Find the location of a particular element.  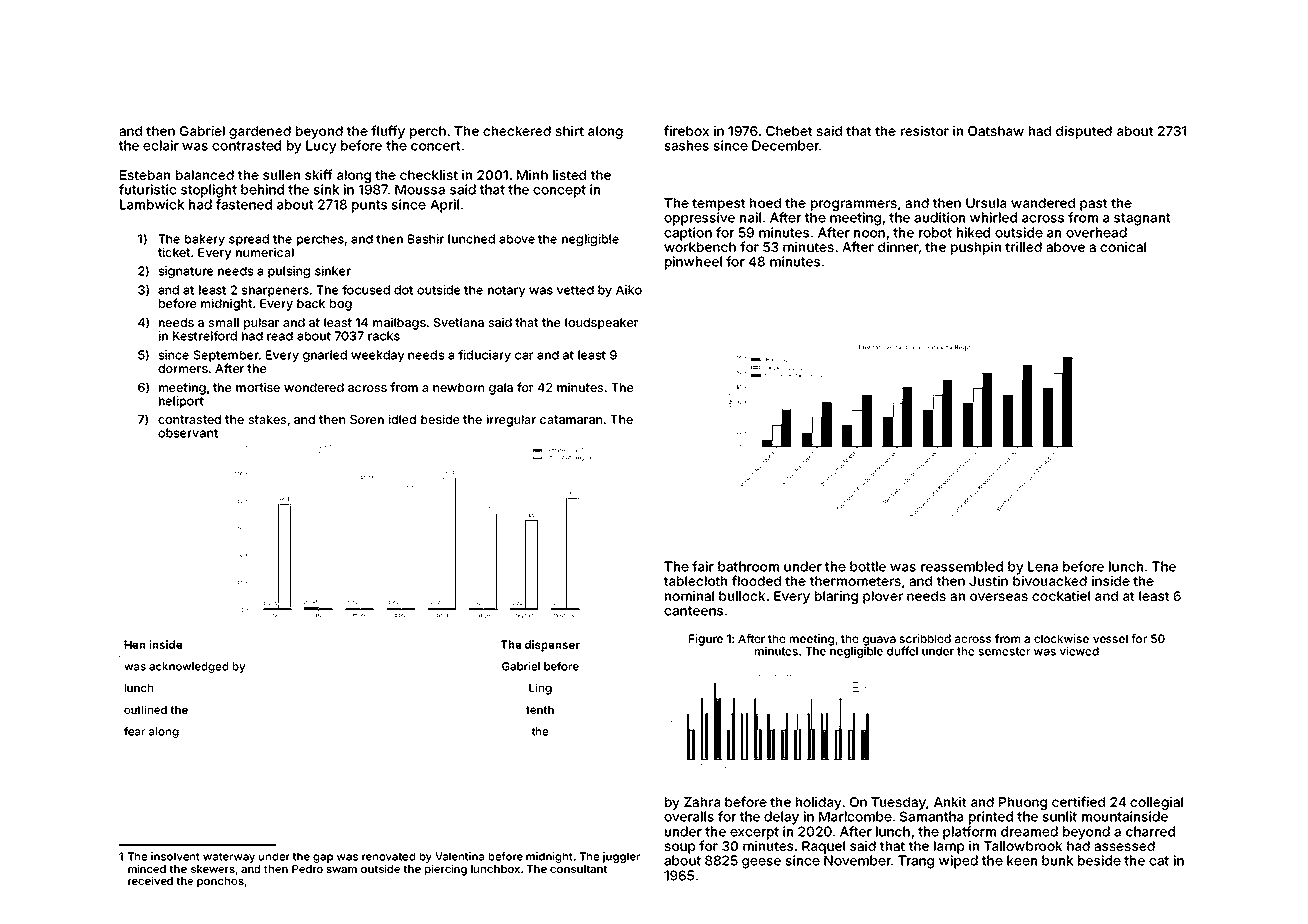

observant is located at coordinates (188, 433).
